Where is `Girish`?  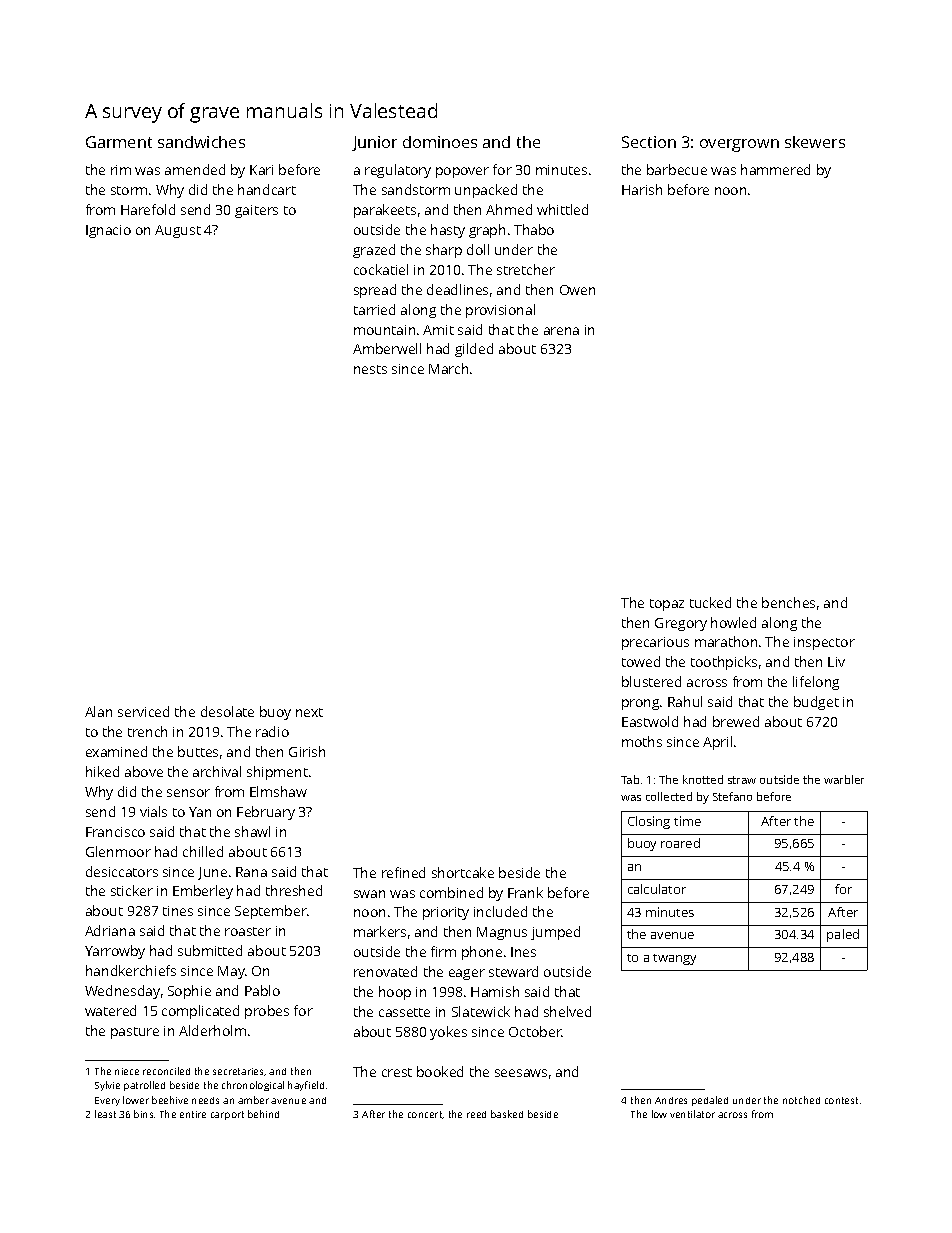 Girish is located at coordinates (307, 751).
